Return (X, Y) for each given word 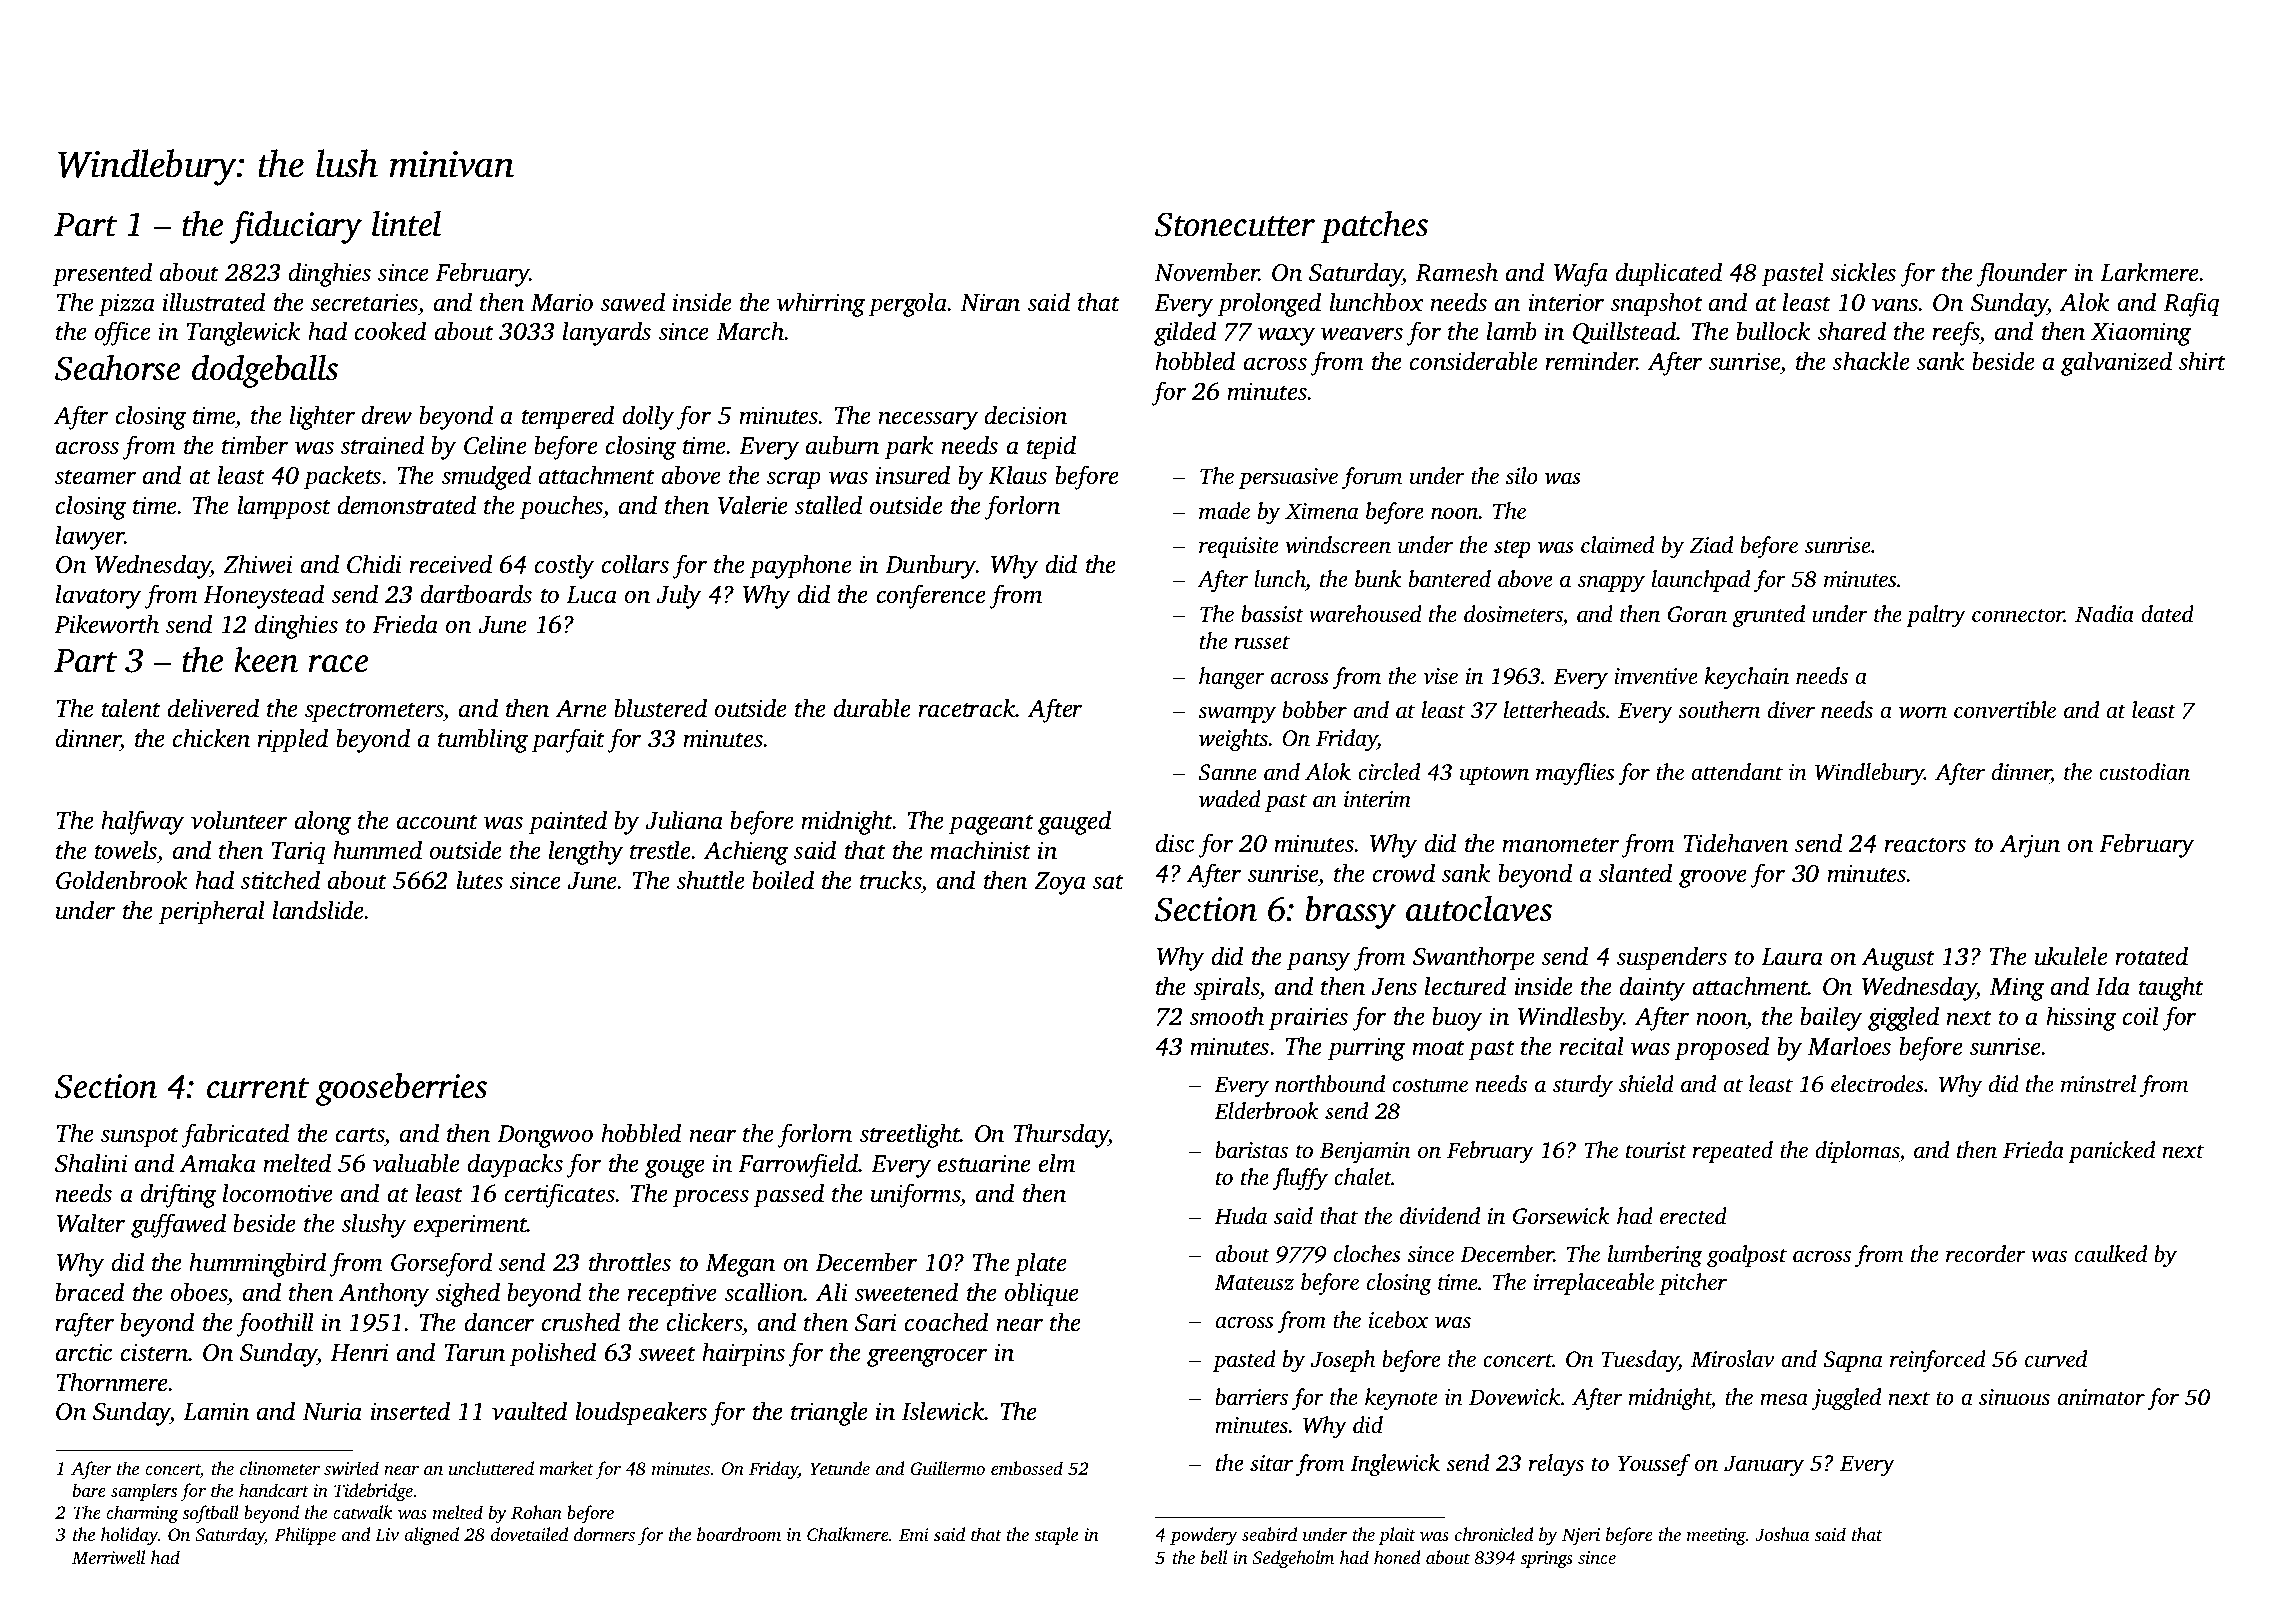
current (258, 1088)
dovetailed (529, 1534)
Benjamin (1365, 1152)
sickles (1863, 272)
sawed (633, 302)
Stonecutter (1235, 224)
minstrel (2098, 1084)
